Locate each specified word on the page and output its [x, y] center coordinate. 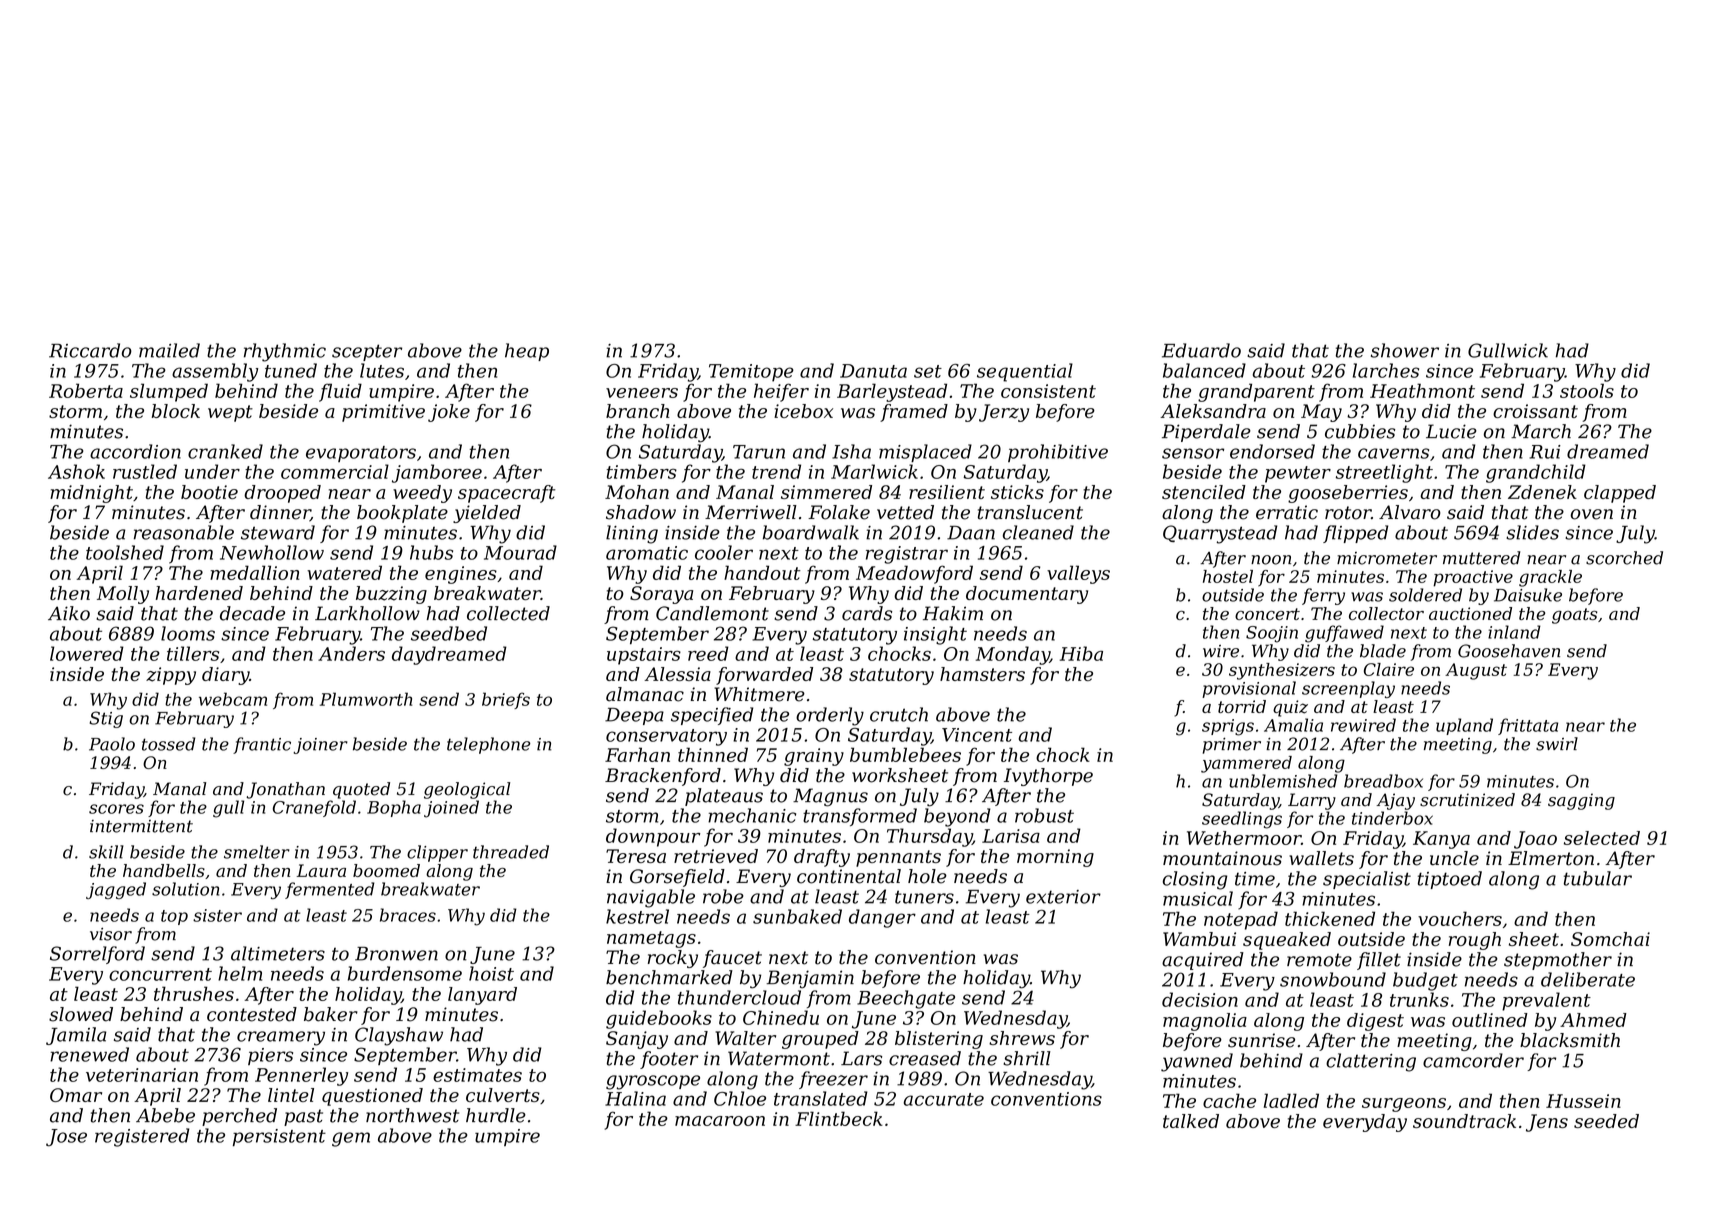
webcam [233, 699]
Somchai [1610, 939]
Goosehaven [1509, 651]
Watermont [779, 1058]
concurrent [160, 974]
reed [708, 653]
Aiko [69, 613]
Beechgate [906, 999]
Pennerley [301, 1076]
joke [449, 413]
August [1476, 671]
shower [1405, 350]
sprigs [1228, 727]
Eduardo [1201, 350]
